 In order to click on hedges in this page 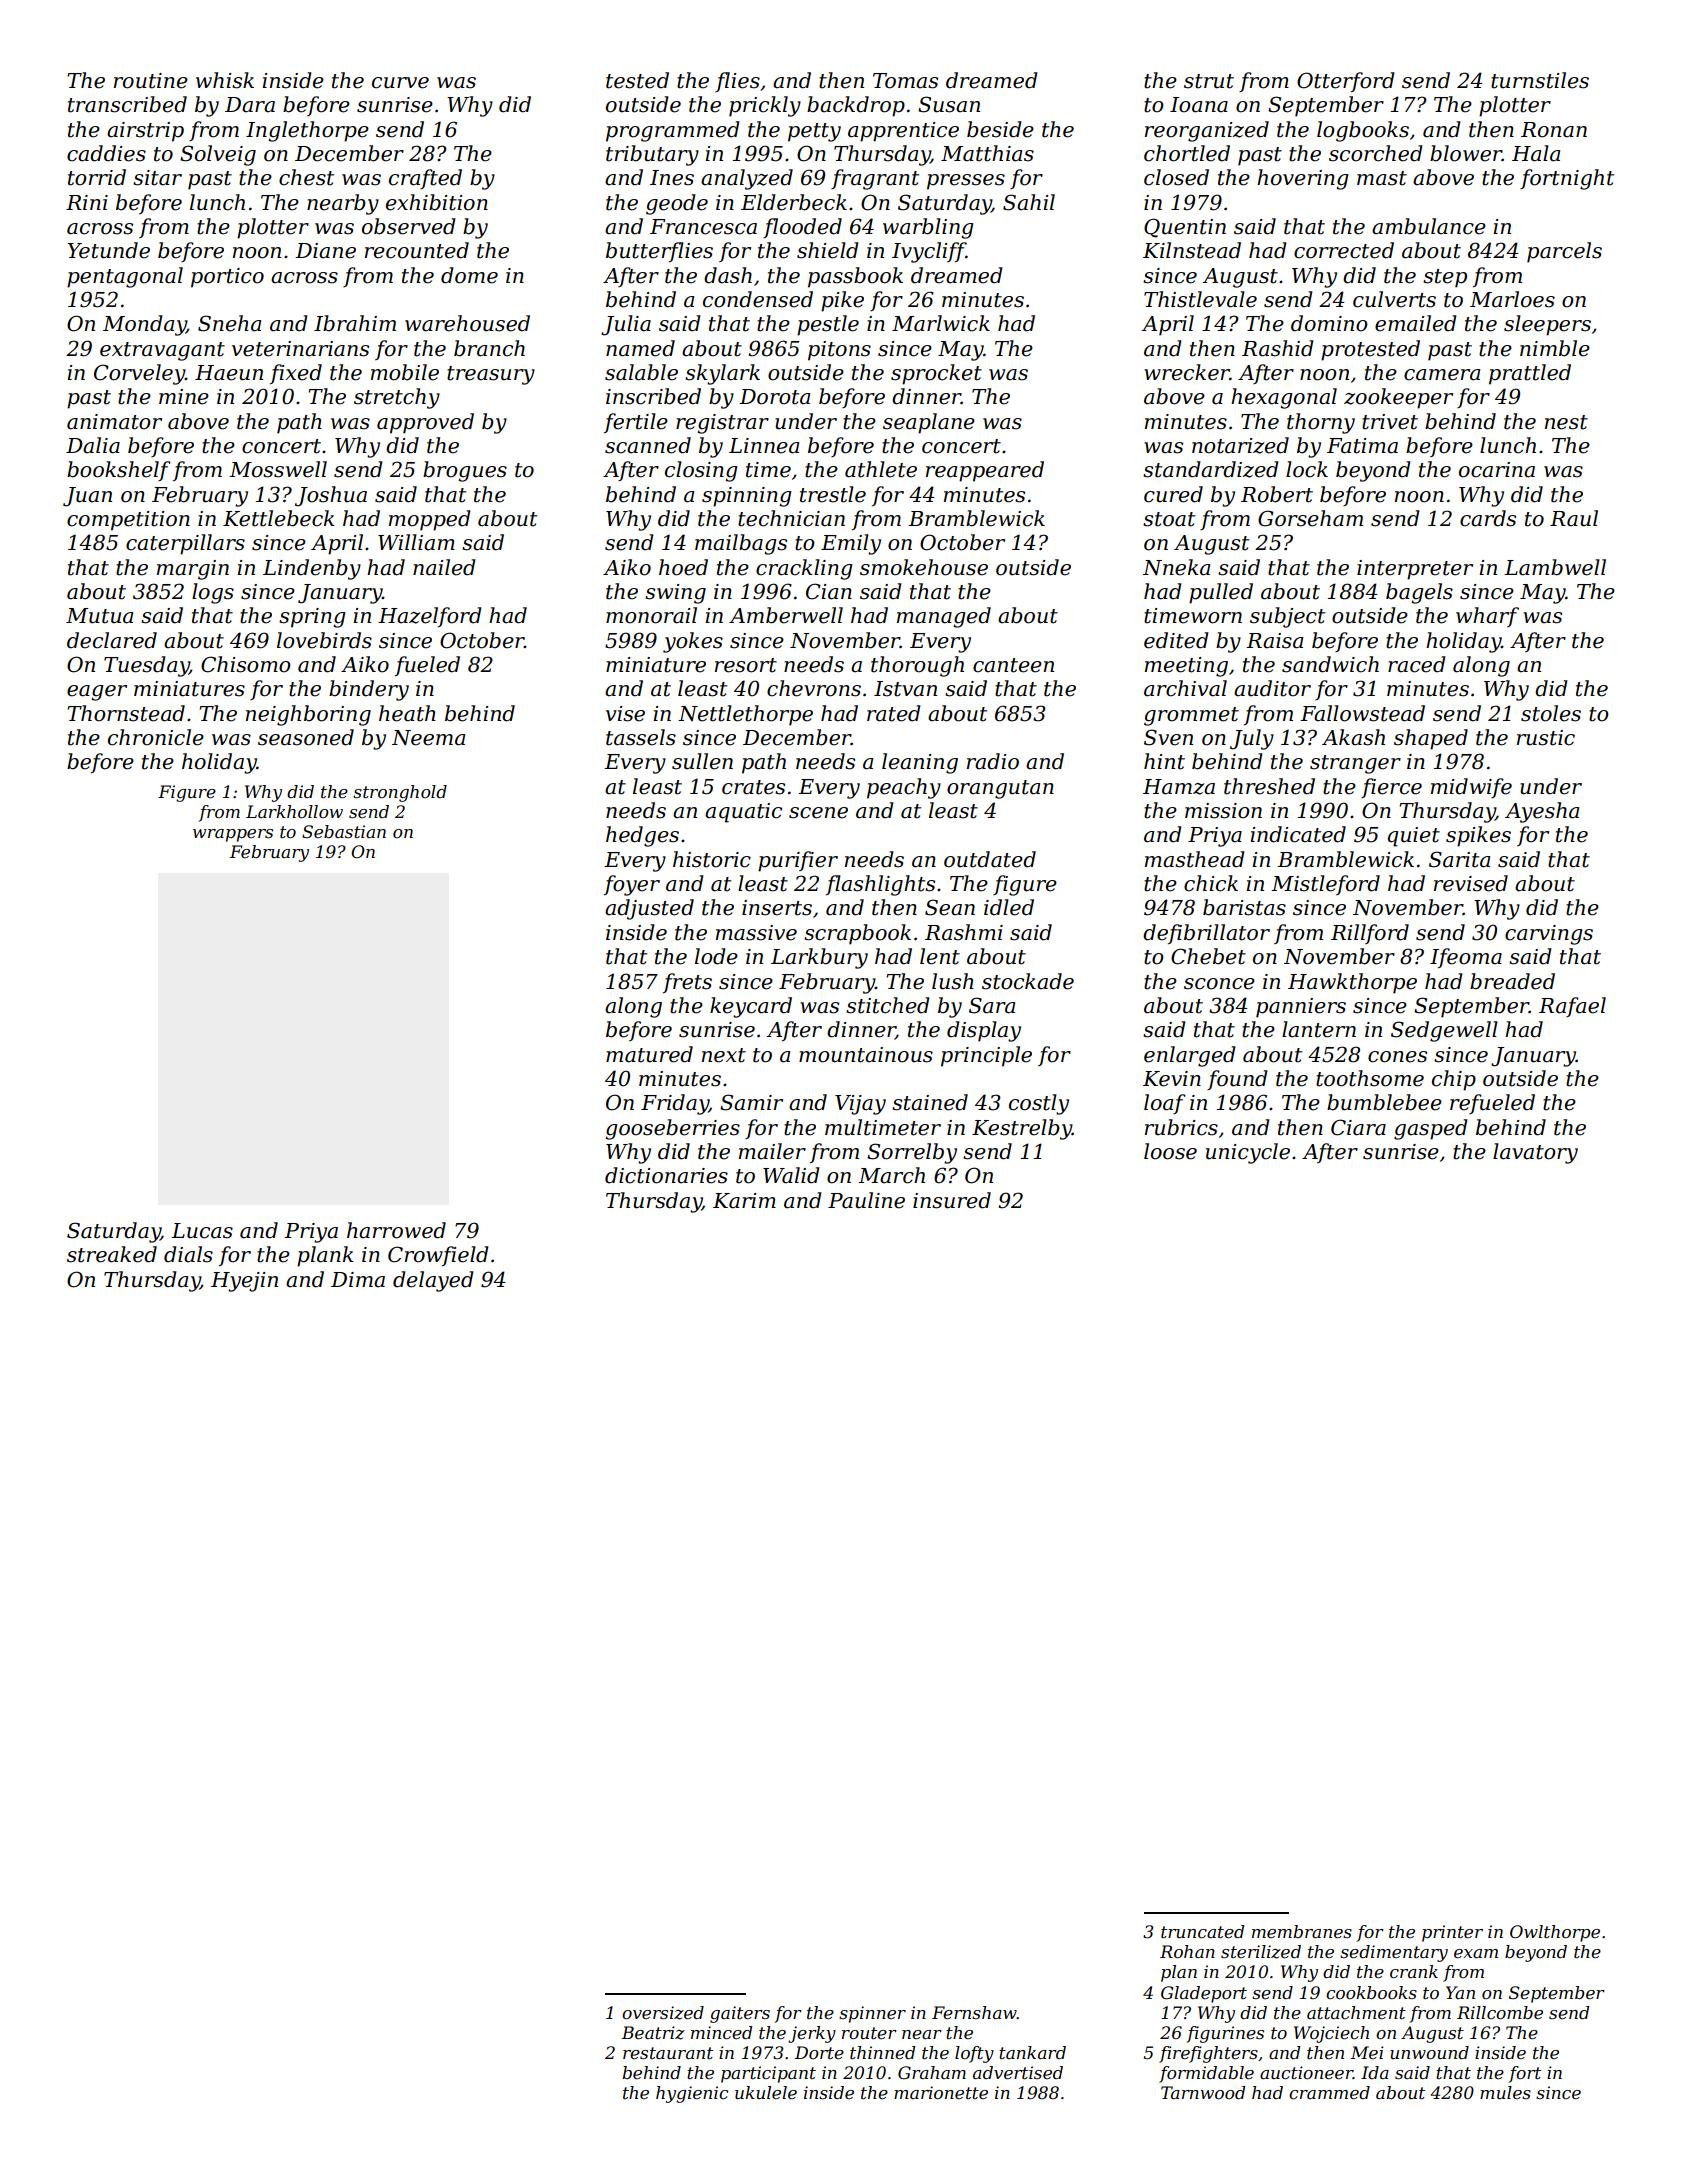, I will do `click(642, 836)`.
